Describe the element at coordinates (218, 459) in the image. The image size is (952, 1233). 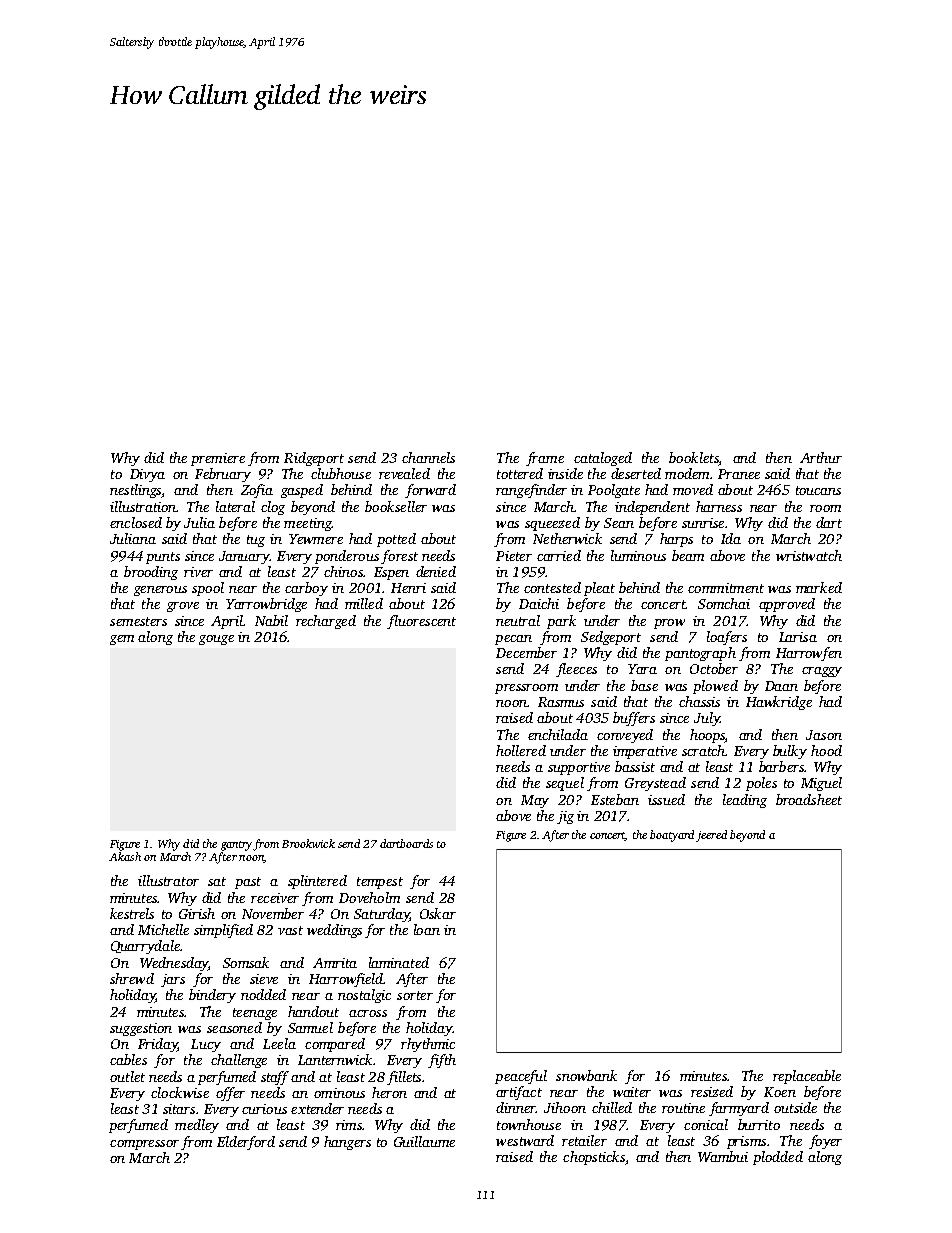
I see `premiere` at that location.
